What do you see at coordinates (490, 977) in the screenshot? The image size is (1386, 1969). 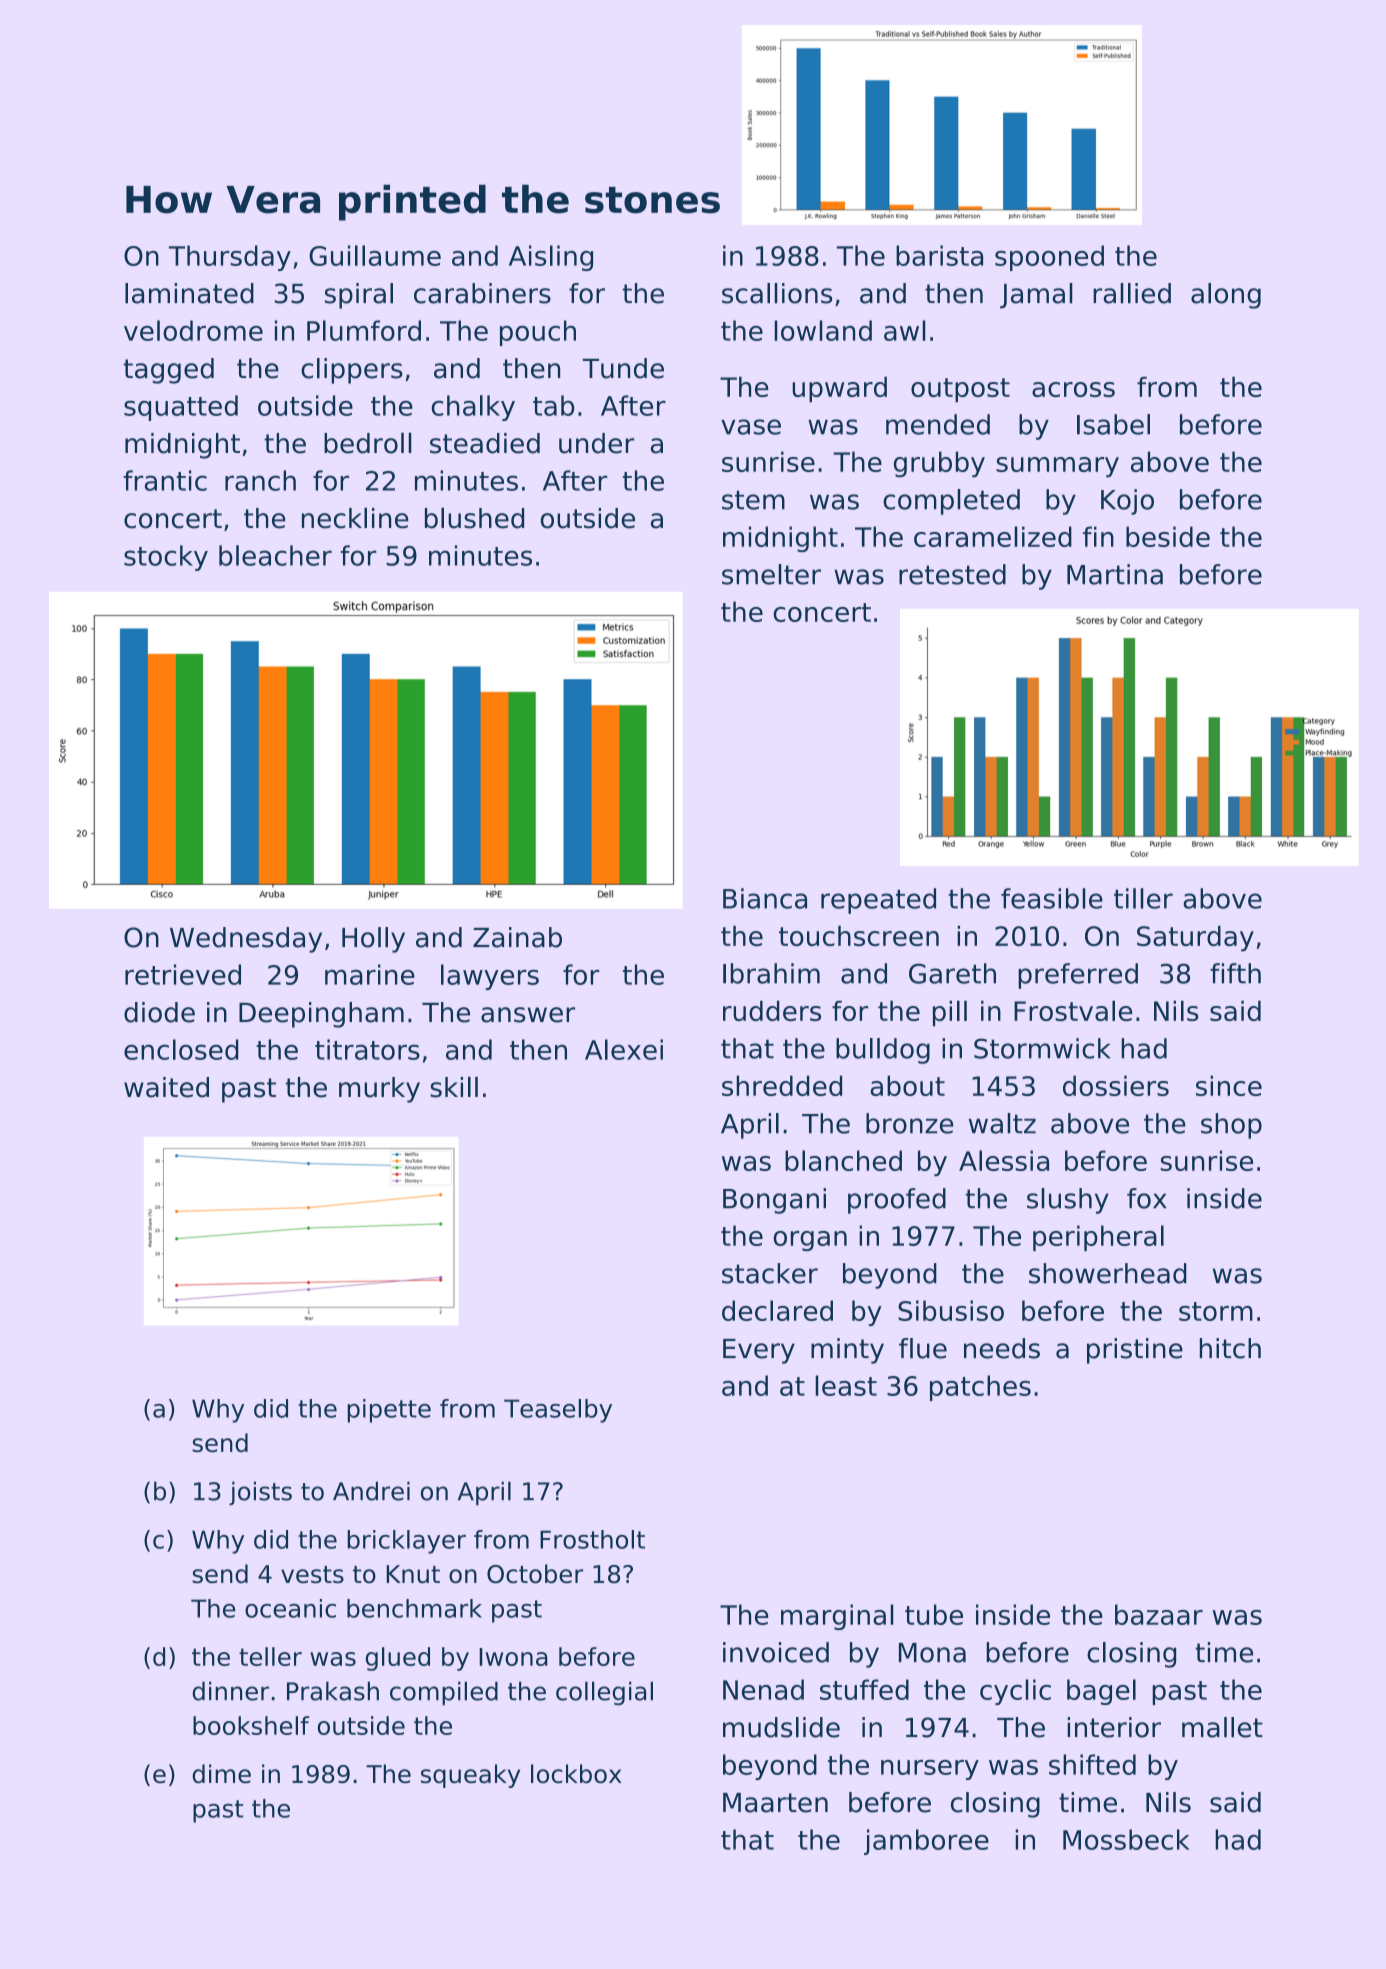 I see `lawyers` at bounding box center [490, 977].
